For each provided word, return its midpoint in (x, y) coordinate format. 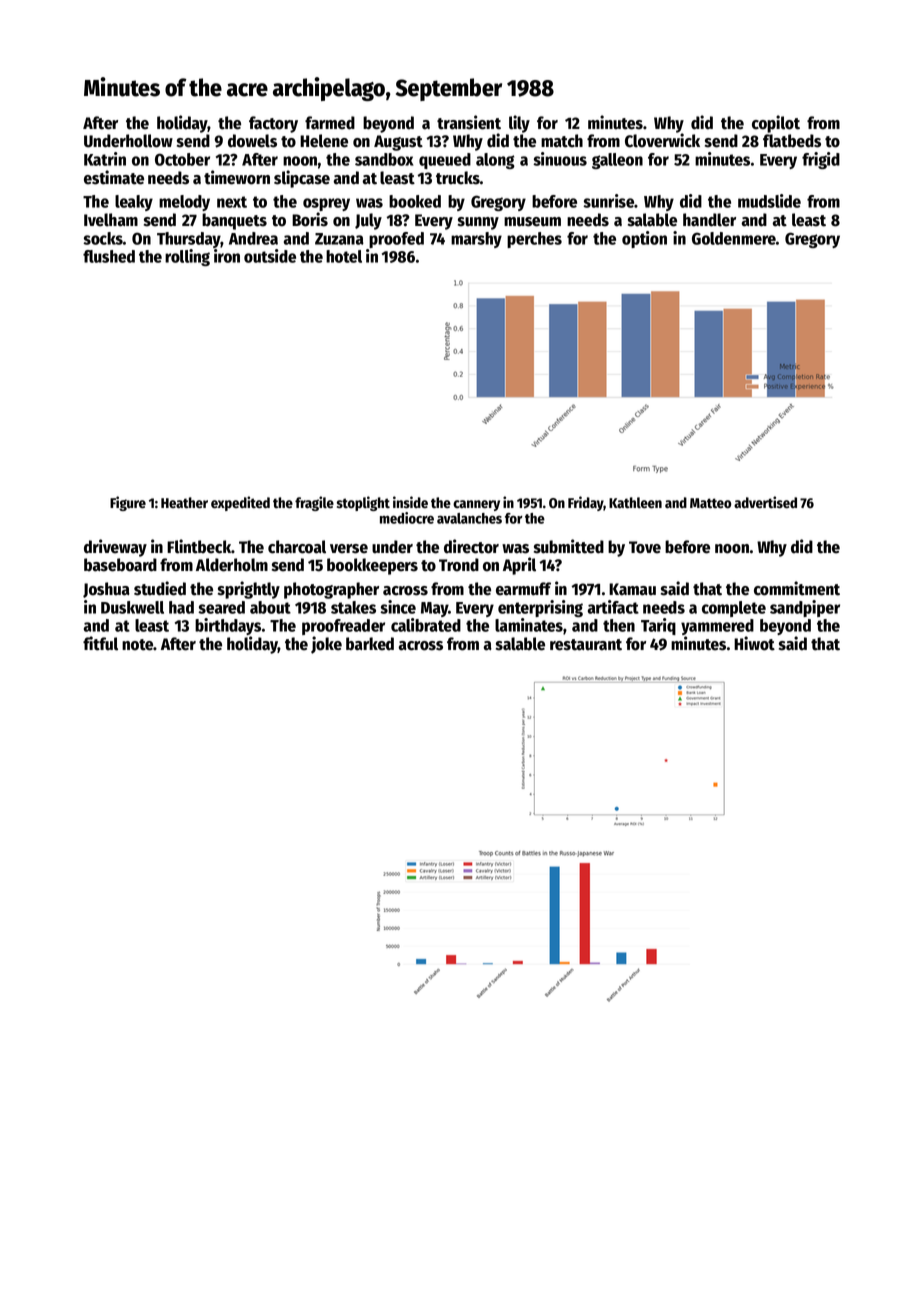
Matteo (710, 503)
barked (370, 644)
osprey (326, 204)
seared (221, 607)
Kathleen (635, 503)
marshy (476, 240)
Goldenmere (734, 238)
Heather (184, 503)
